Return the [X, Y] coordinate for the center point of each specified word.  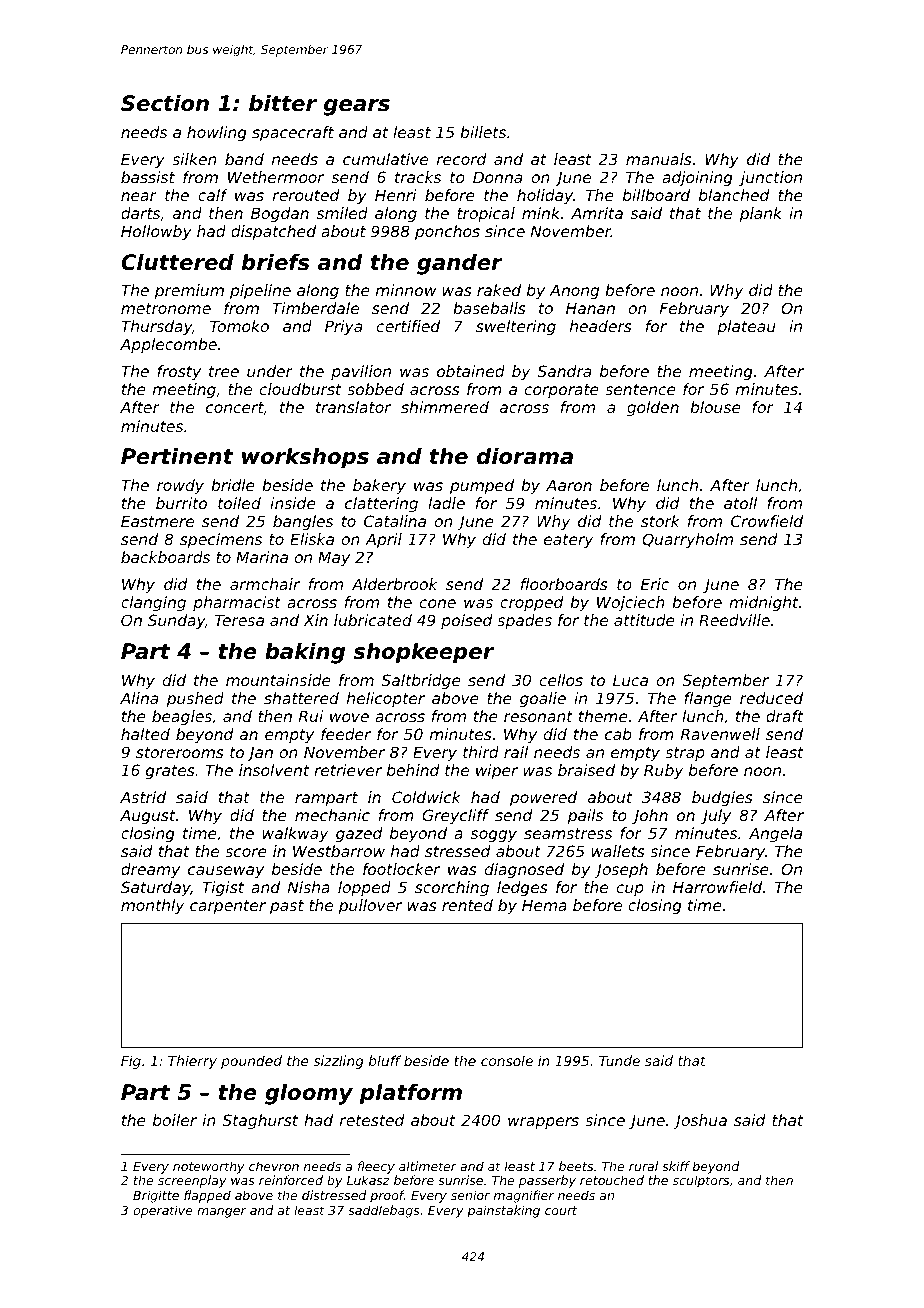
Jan [260, 753]
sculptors [701, 1181]
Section [165, 103]
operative [163, 1211]
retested [372, 1120]
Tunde [619, 1060]
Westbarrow [339, 851]
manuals [659, 159]
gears [357, 107]
